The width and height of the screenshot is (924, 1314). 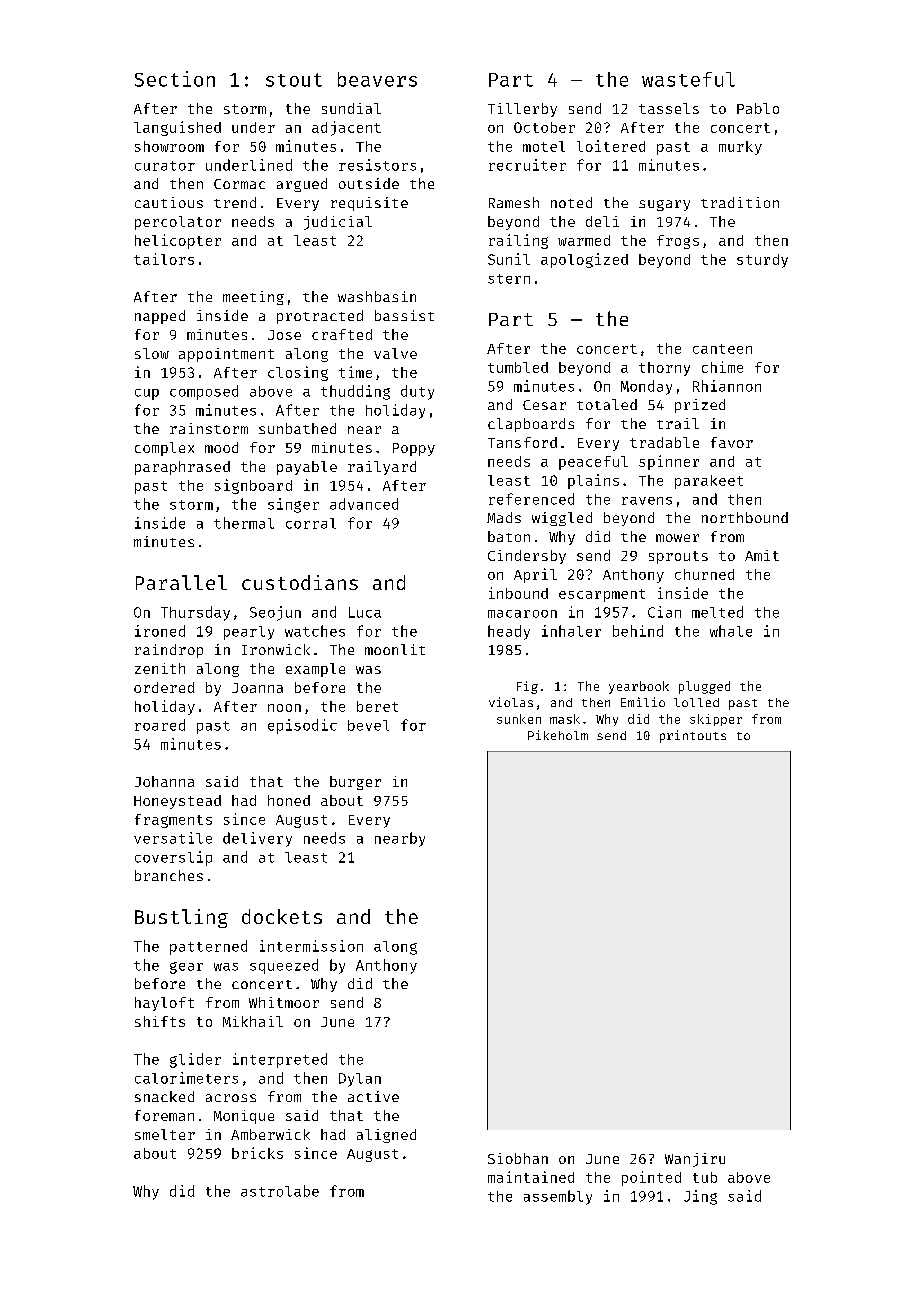 I want to click on tassels, so click(x=669, y=108).
